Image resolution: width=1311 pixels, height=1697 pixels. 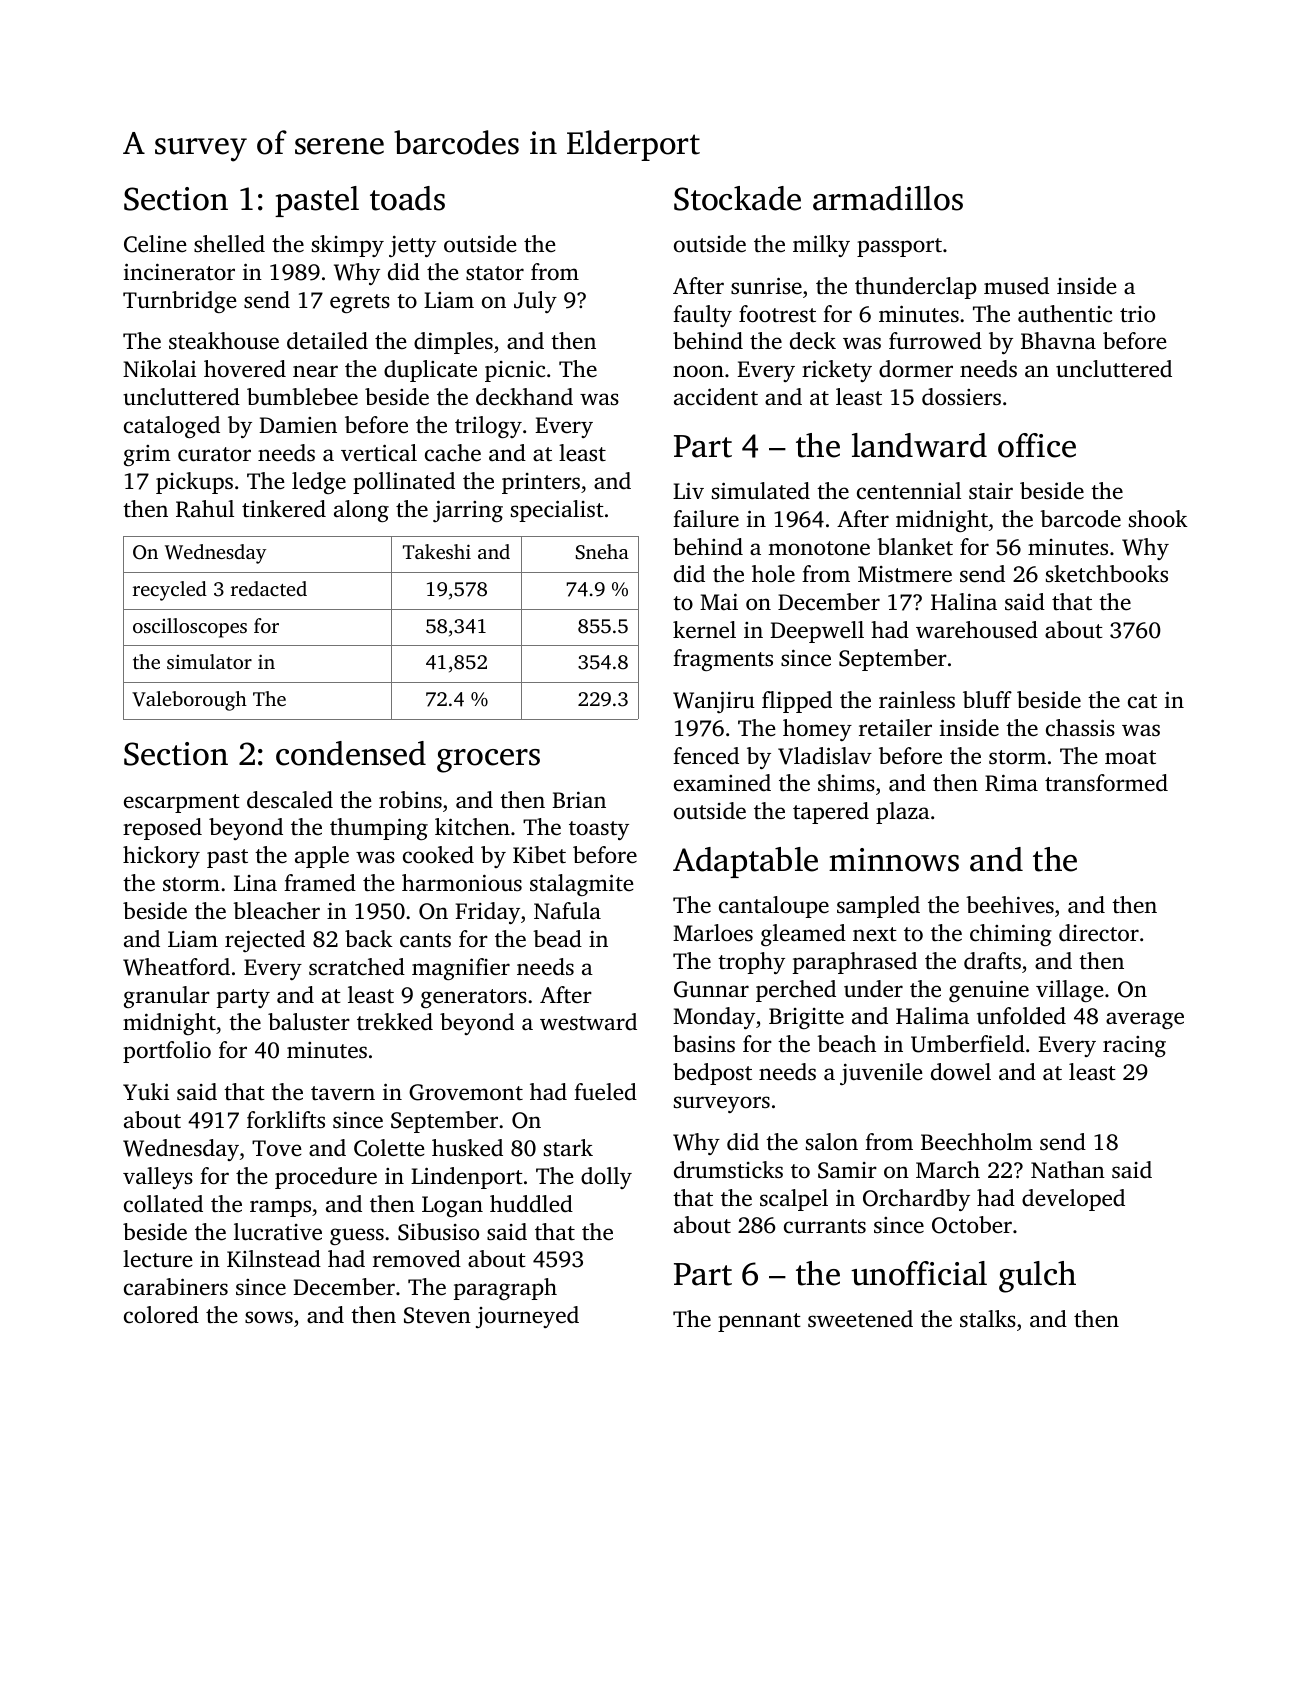 What do you see at coordinates (602, 552) in the document?
I see `Sneha` at bounding box center [602, 552].
